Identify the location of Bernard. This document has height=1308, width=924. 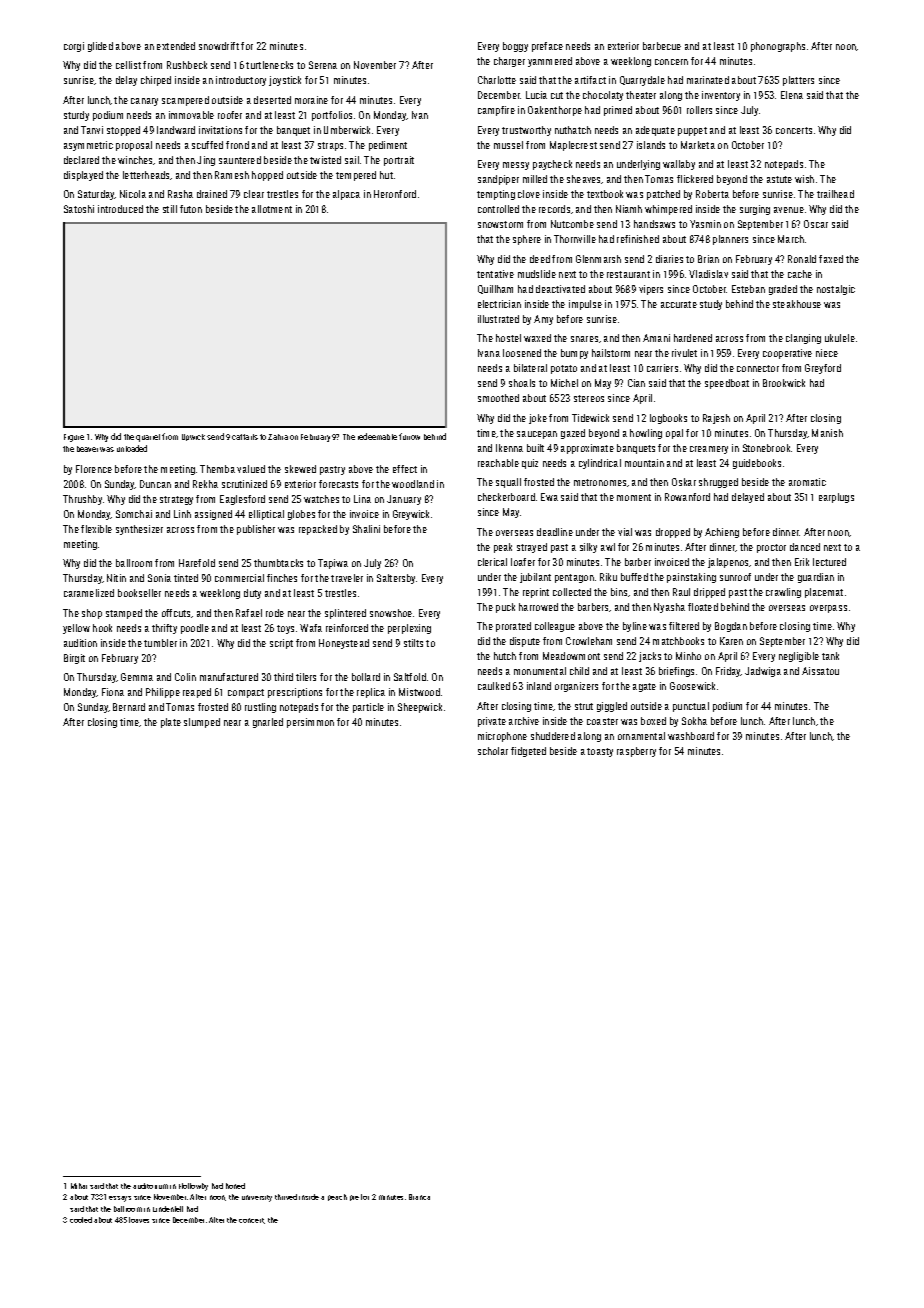
(129, 707).
